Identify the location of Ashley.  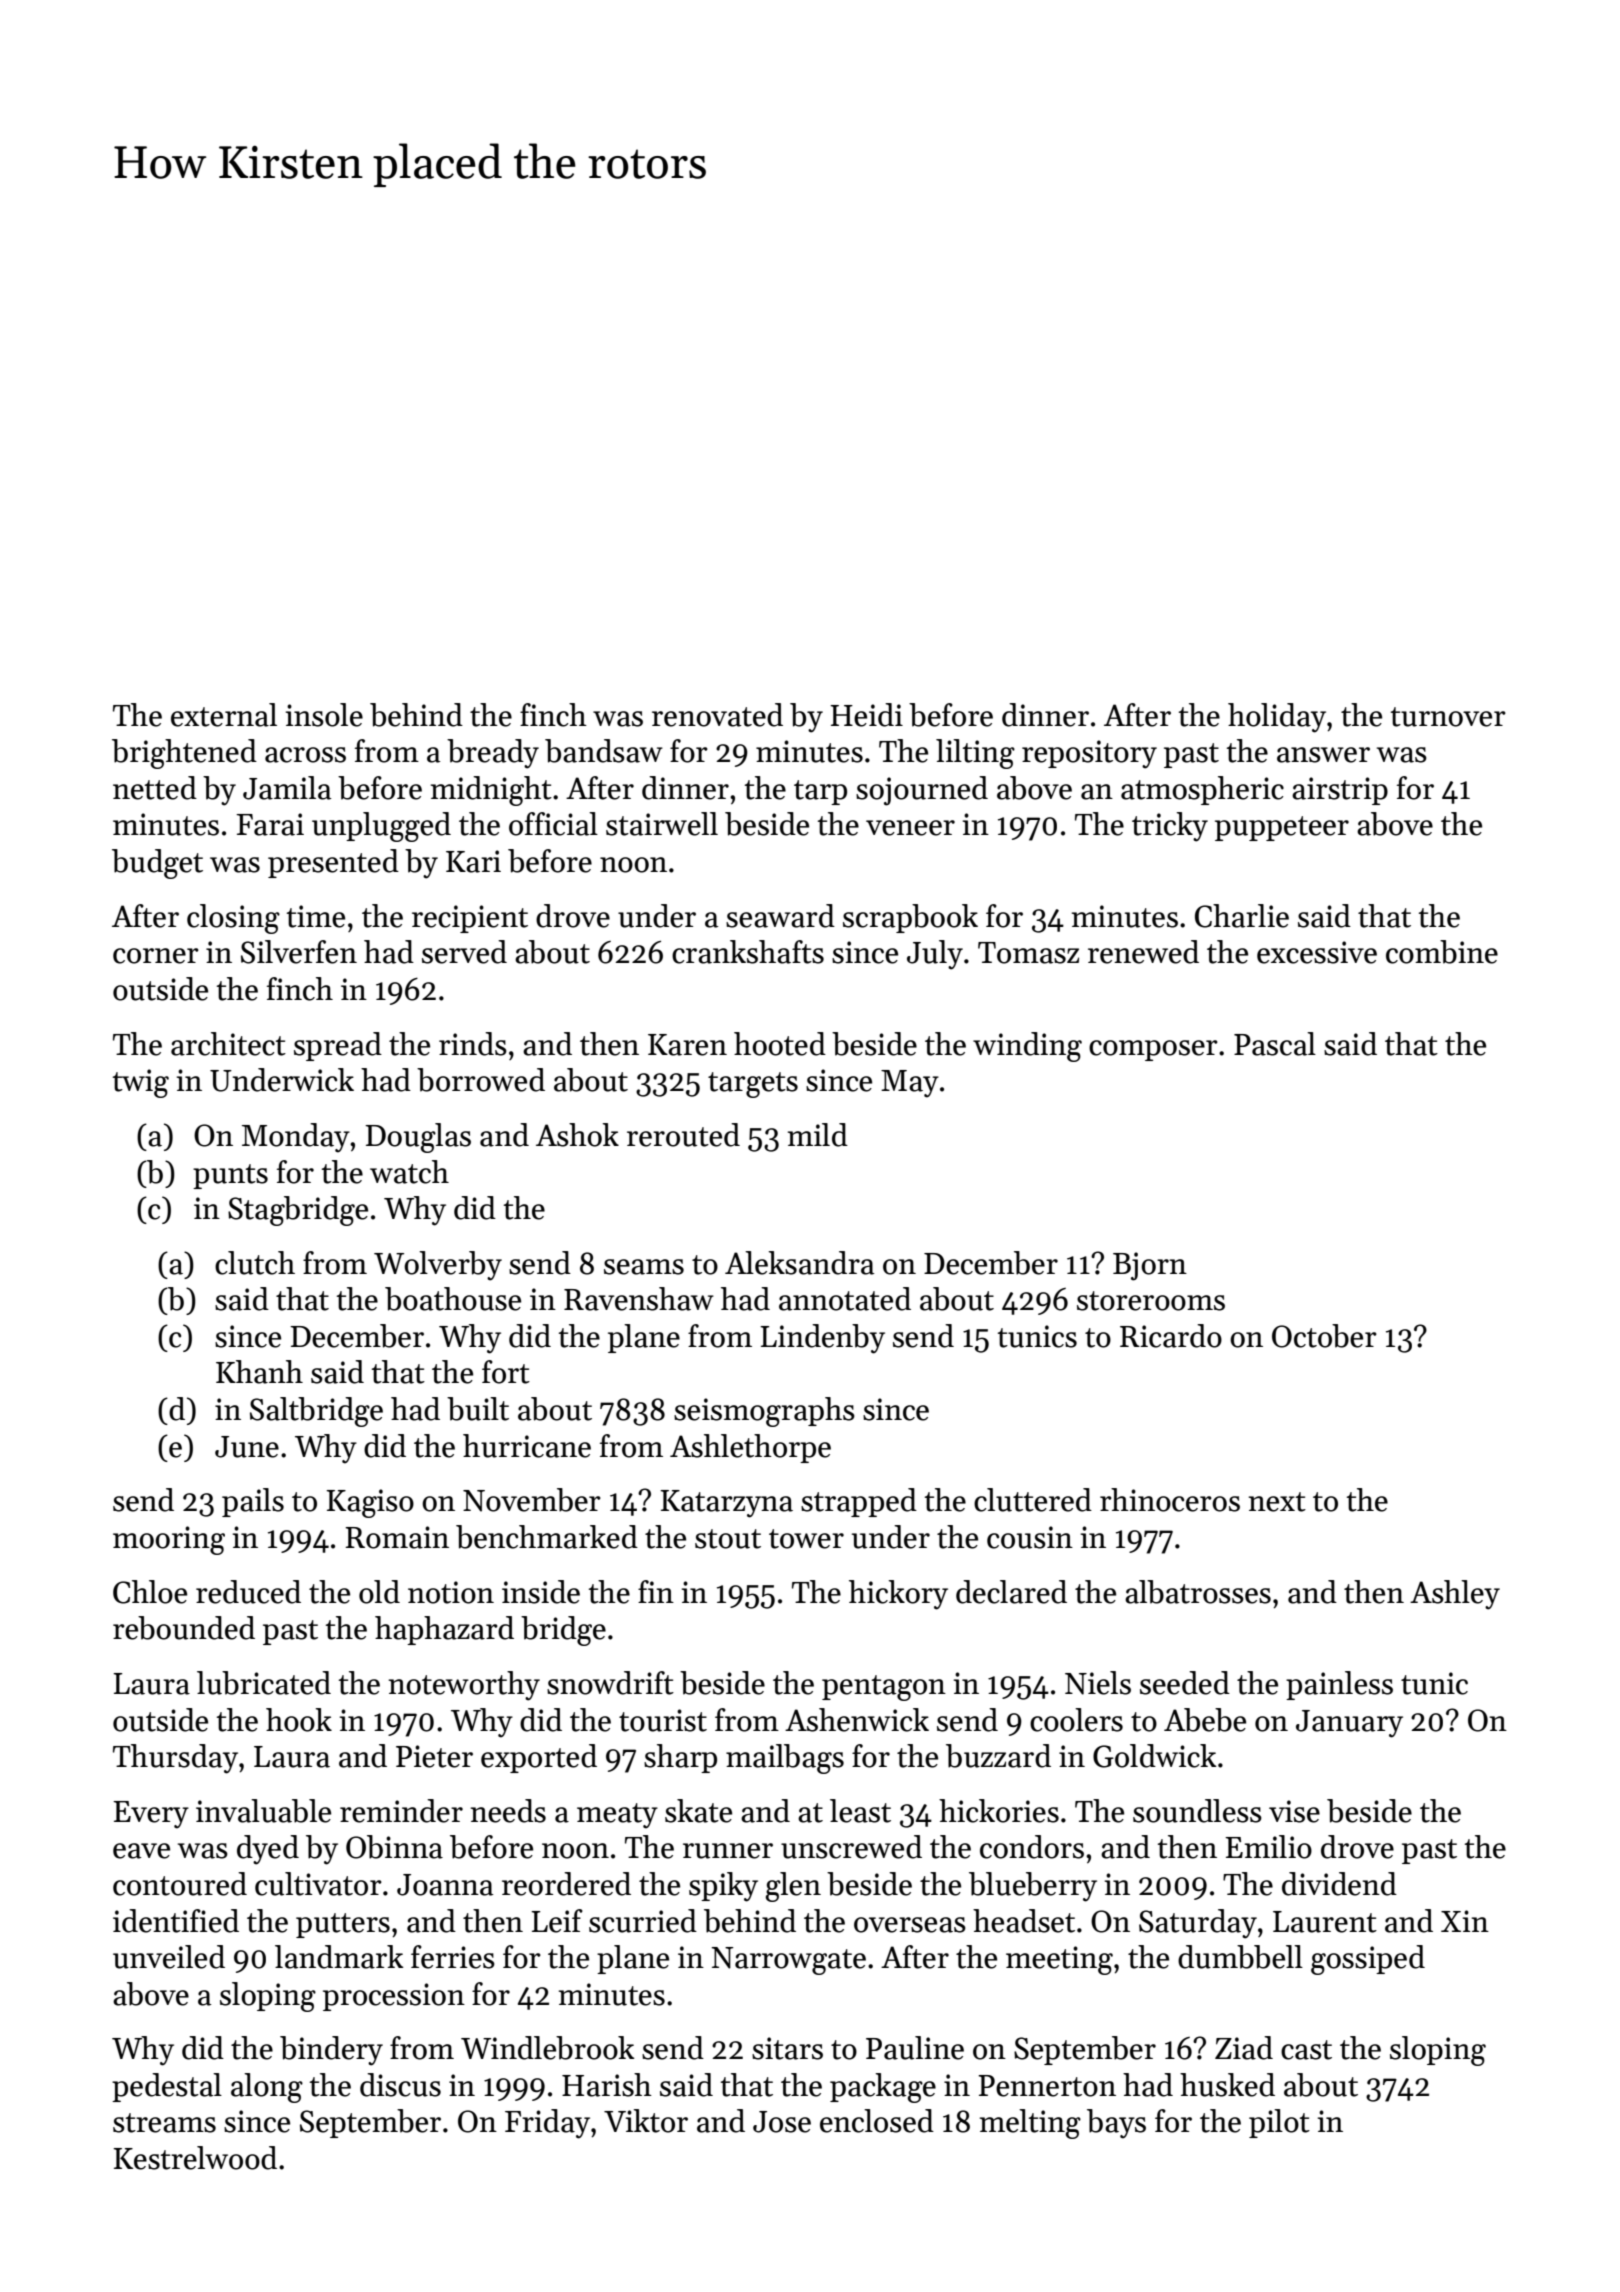
(1455, 1595).
